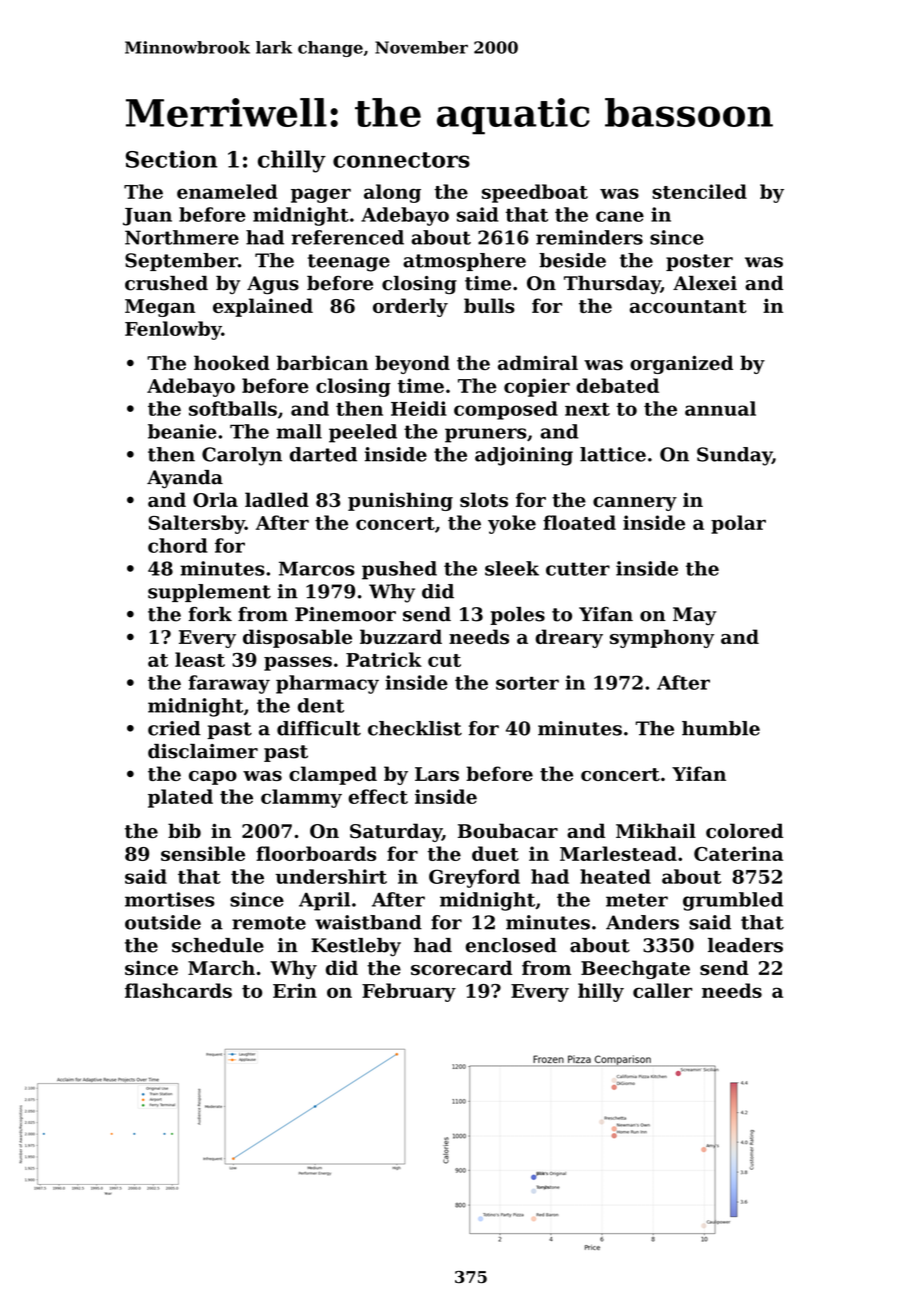 The width and height of the page is (908, 1316). Describe the element at coordinates (620, 216) in the page. I see `cane` at that location.
